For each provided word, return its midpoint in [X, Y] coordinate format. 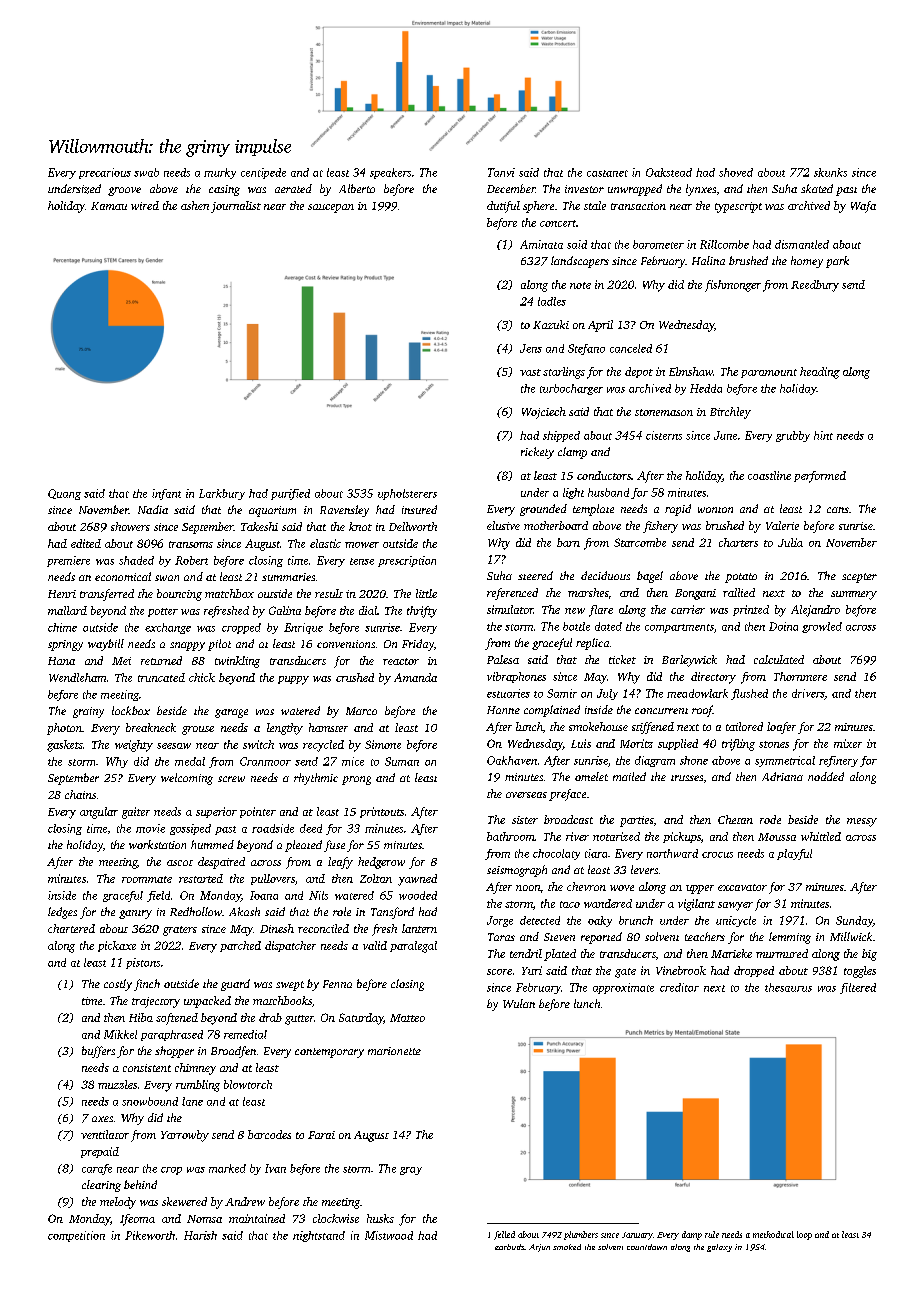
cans [838, 510]
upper [700, 889]
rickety [537, 453]
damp [692, 1235]
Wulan [519, 1003]
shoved [736, 172]
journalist [236, 207]
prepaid [100, 1152]
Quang [64, 494]
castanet [607, 173]
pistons [143, 963]
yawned [417, 880]
